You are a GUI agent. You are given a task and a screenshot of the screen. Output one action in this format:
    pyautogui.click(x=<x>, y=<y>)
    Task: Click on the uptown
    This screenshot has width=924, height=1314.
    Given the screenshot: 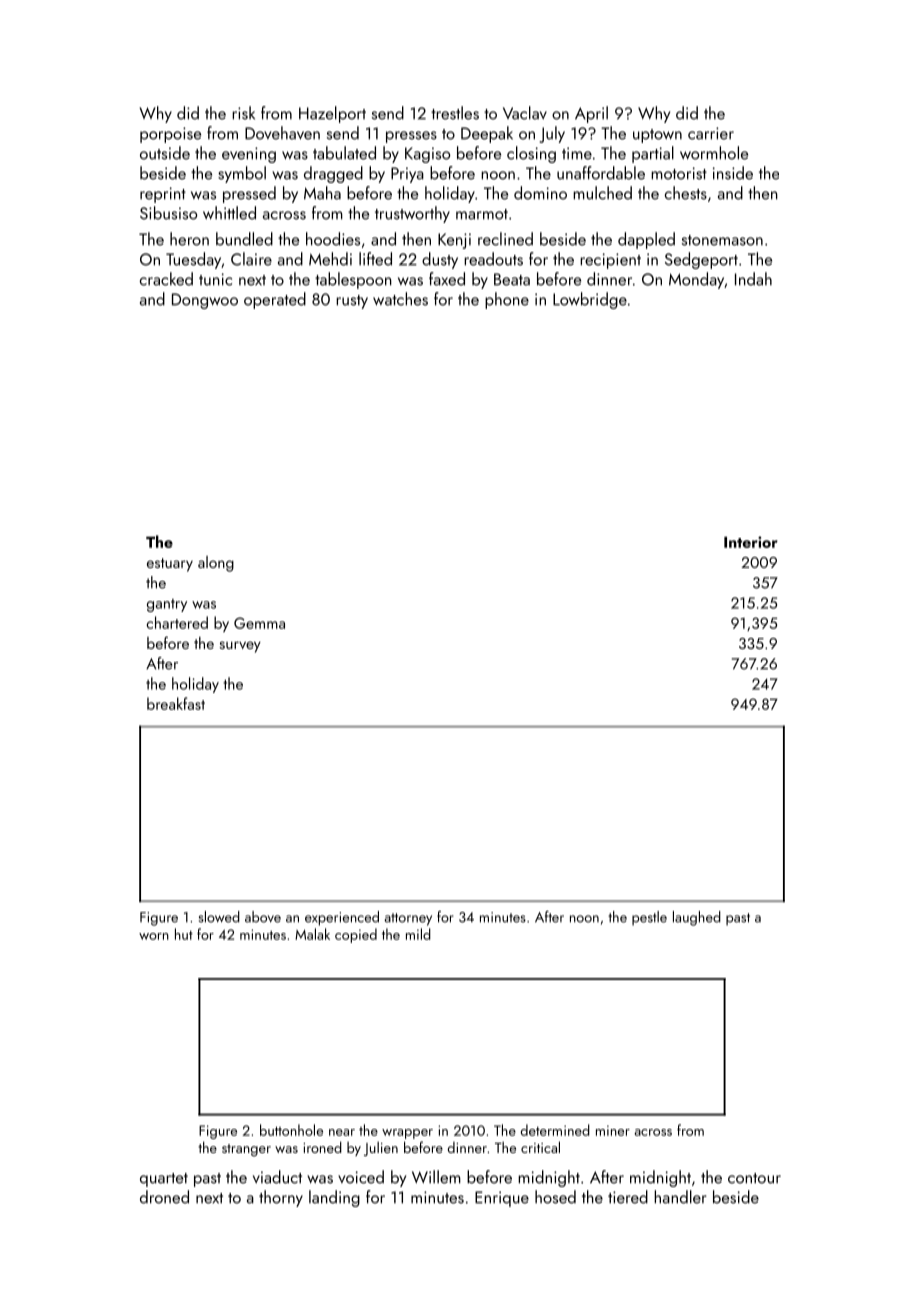 What is the action you would take?
    pyautogui.click(x=657, y=136)
